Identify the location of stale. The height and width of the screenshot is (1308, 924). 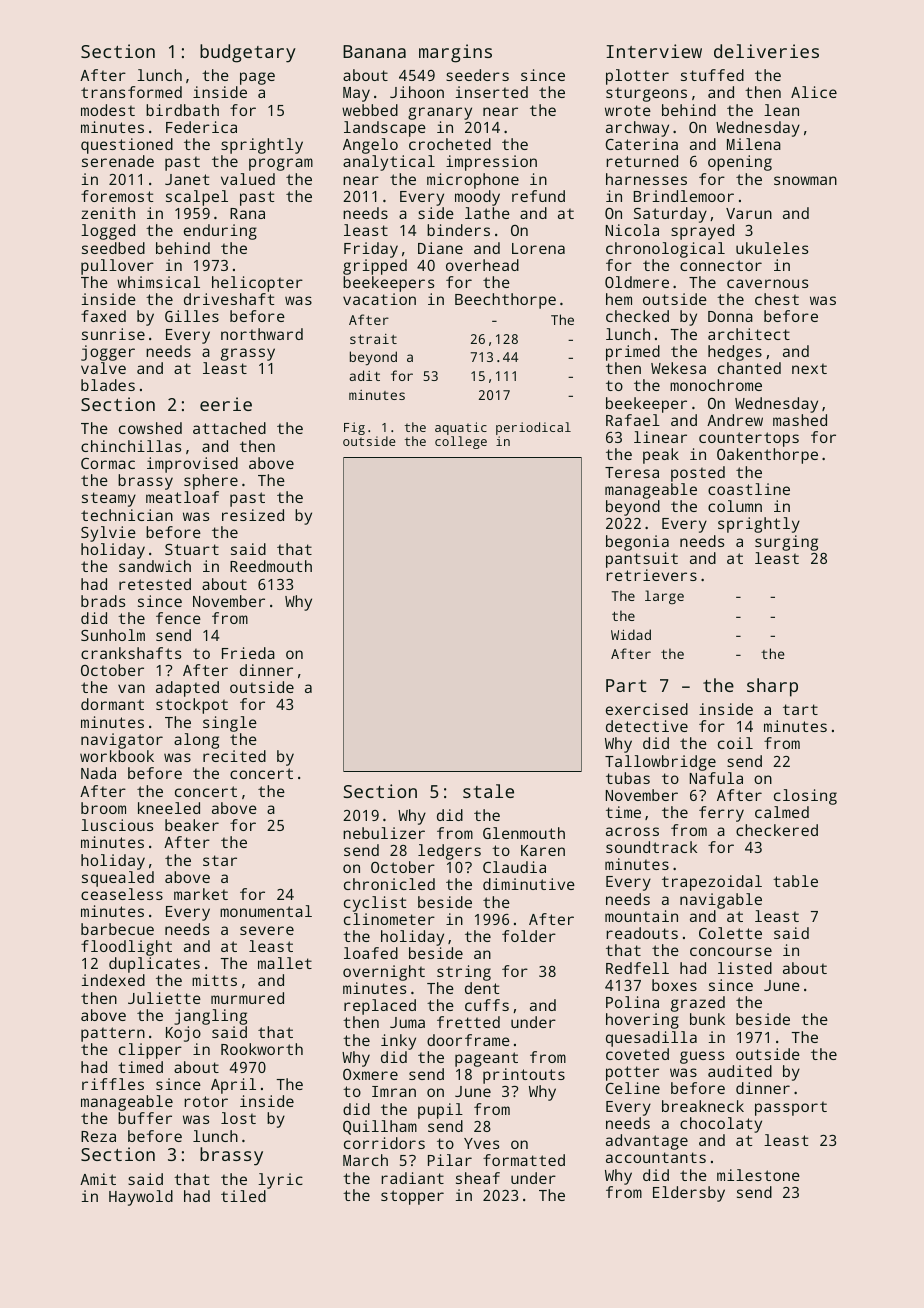
(488, 791).
